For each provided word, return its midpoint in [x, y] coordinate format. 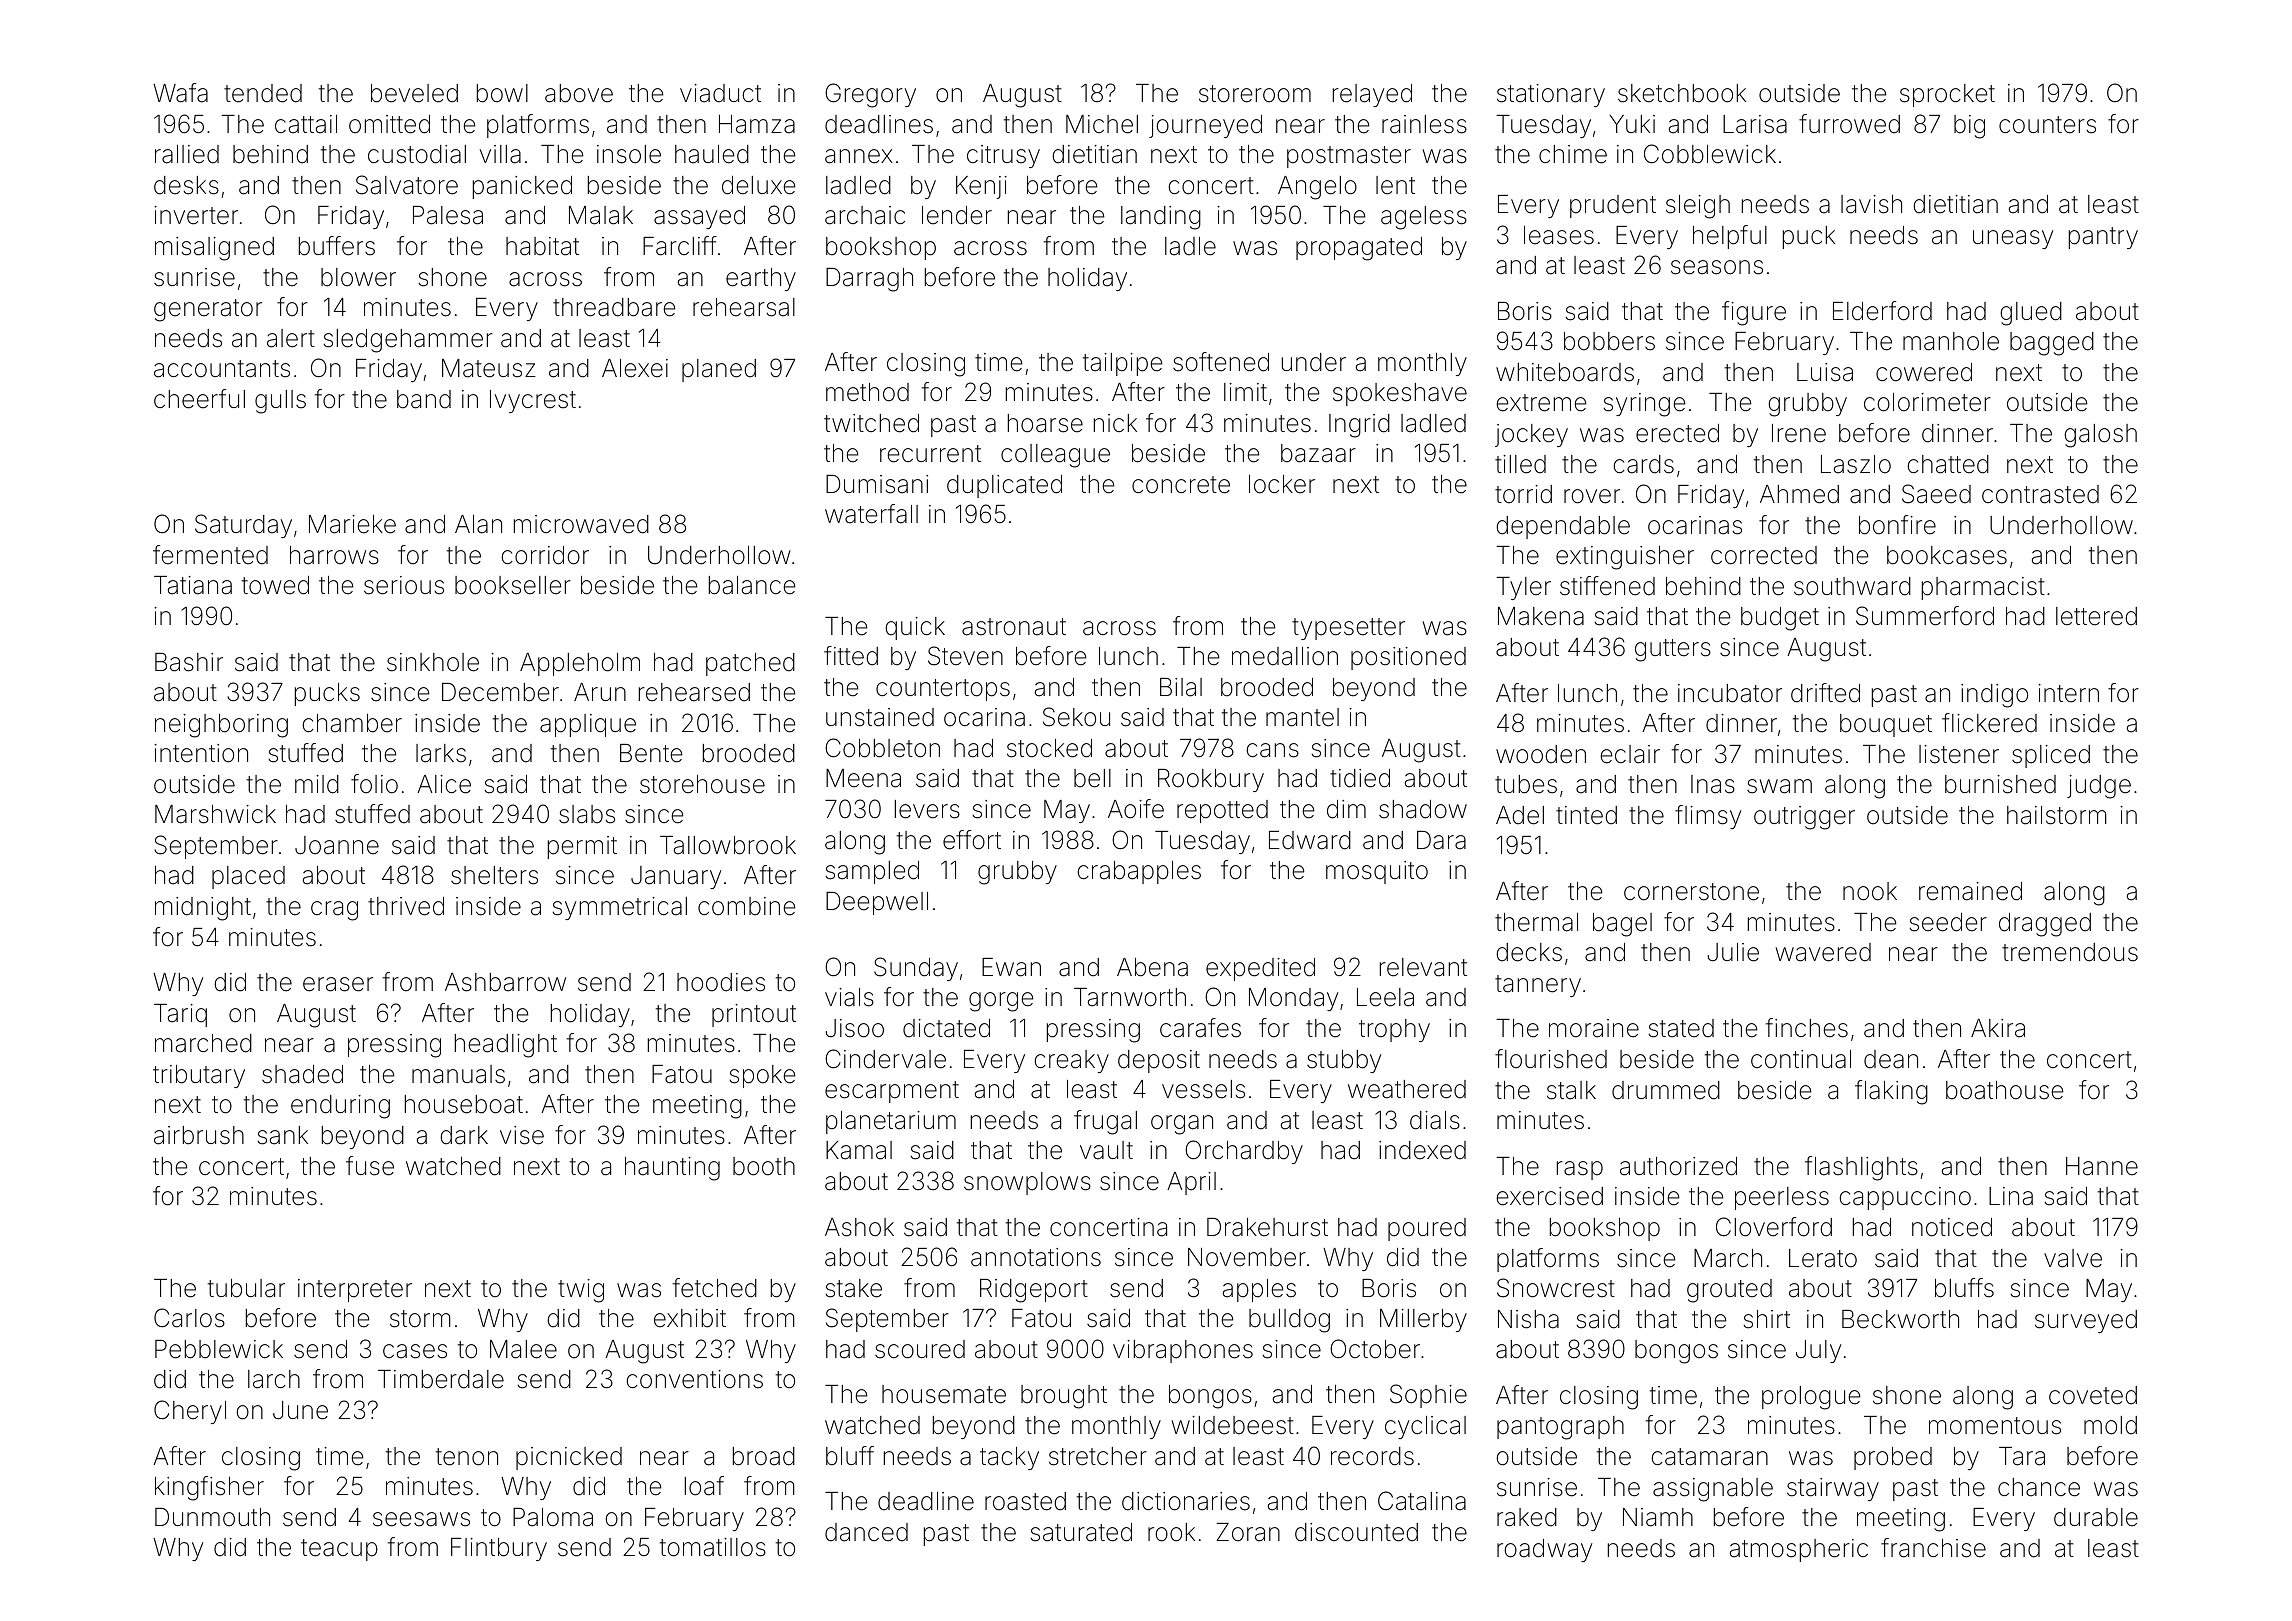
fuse [370, 1166]
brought [1064, 1397]
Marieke [352, 524]
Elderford [1882, 311]
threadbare [614, 307]
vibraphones [1183, 1351]
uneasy [2013, 239]
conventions [694, 1379]
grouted [1729, 1291]
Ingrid [1359, 426]
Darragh [869, 280]
